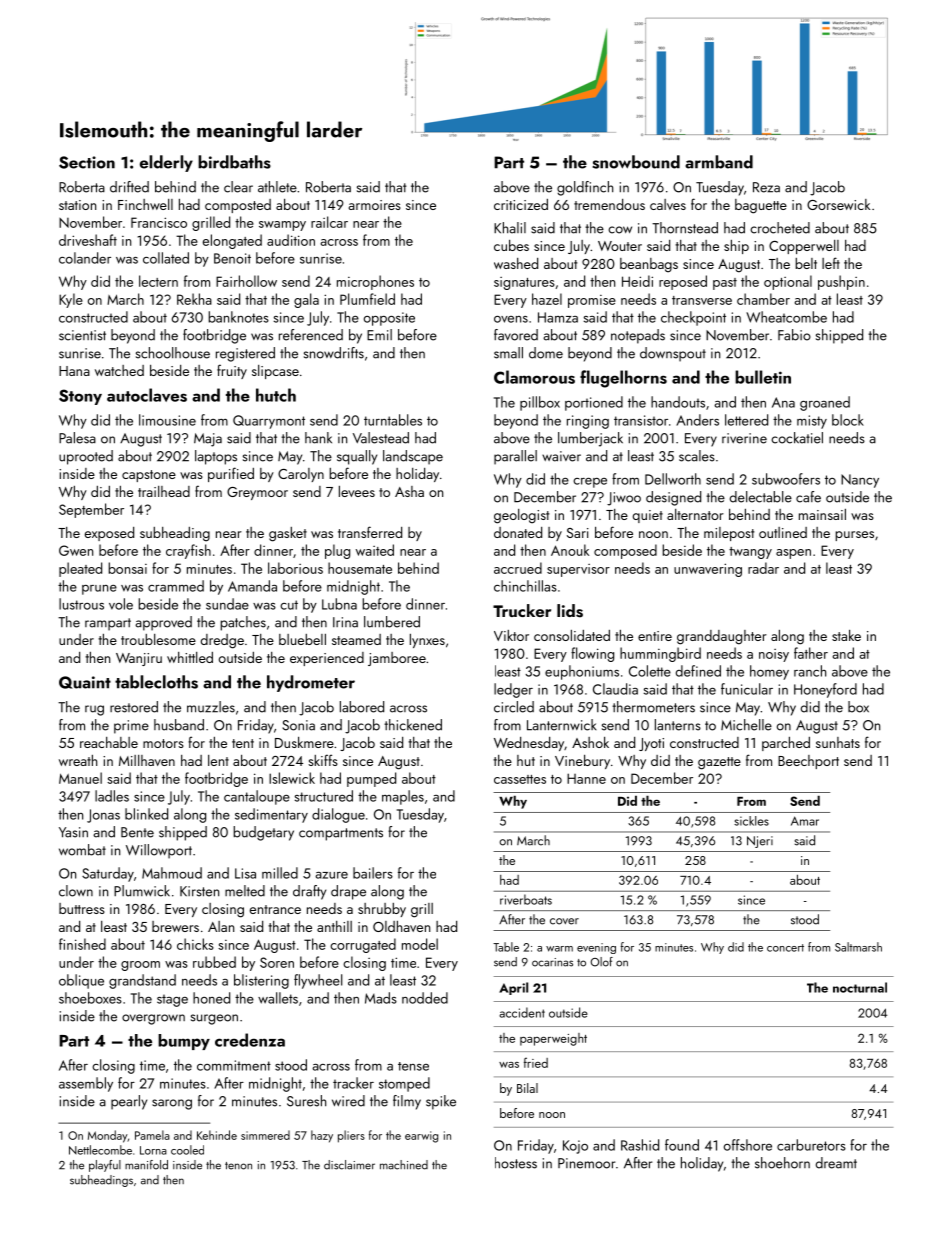 Image resolution: width=952 pixels, height=1233 pixels. What do you see at coordinates (552, 962) in the image?
I see `ocarinas` at bounding box center [552, 962].
